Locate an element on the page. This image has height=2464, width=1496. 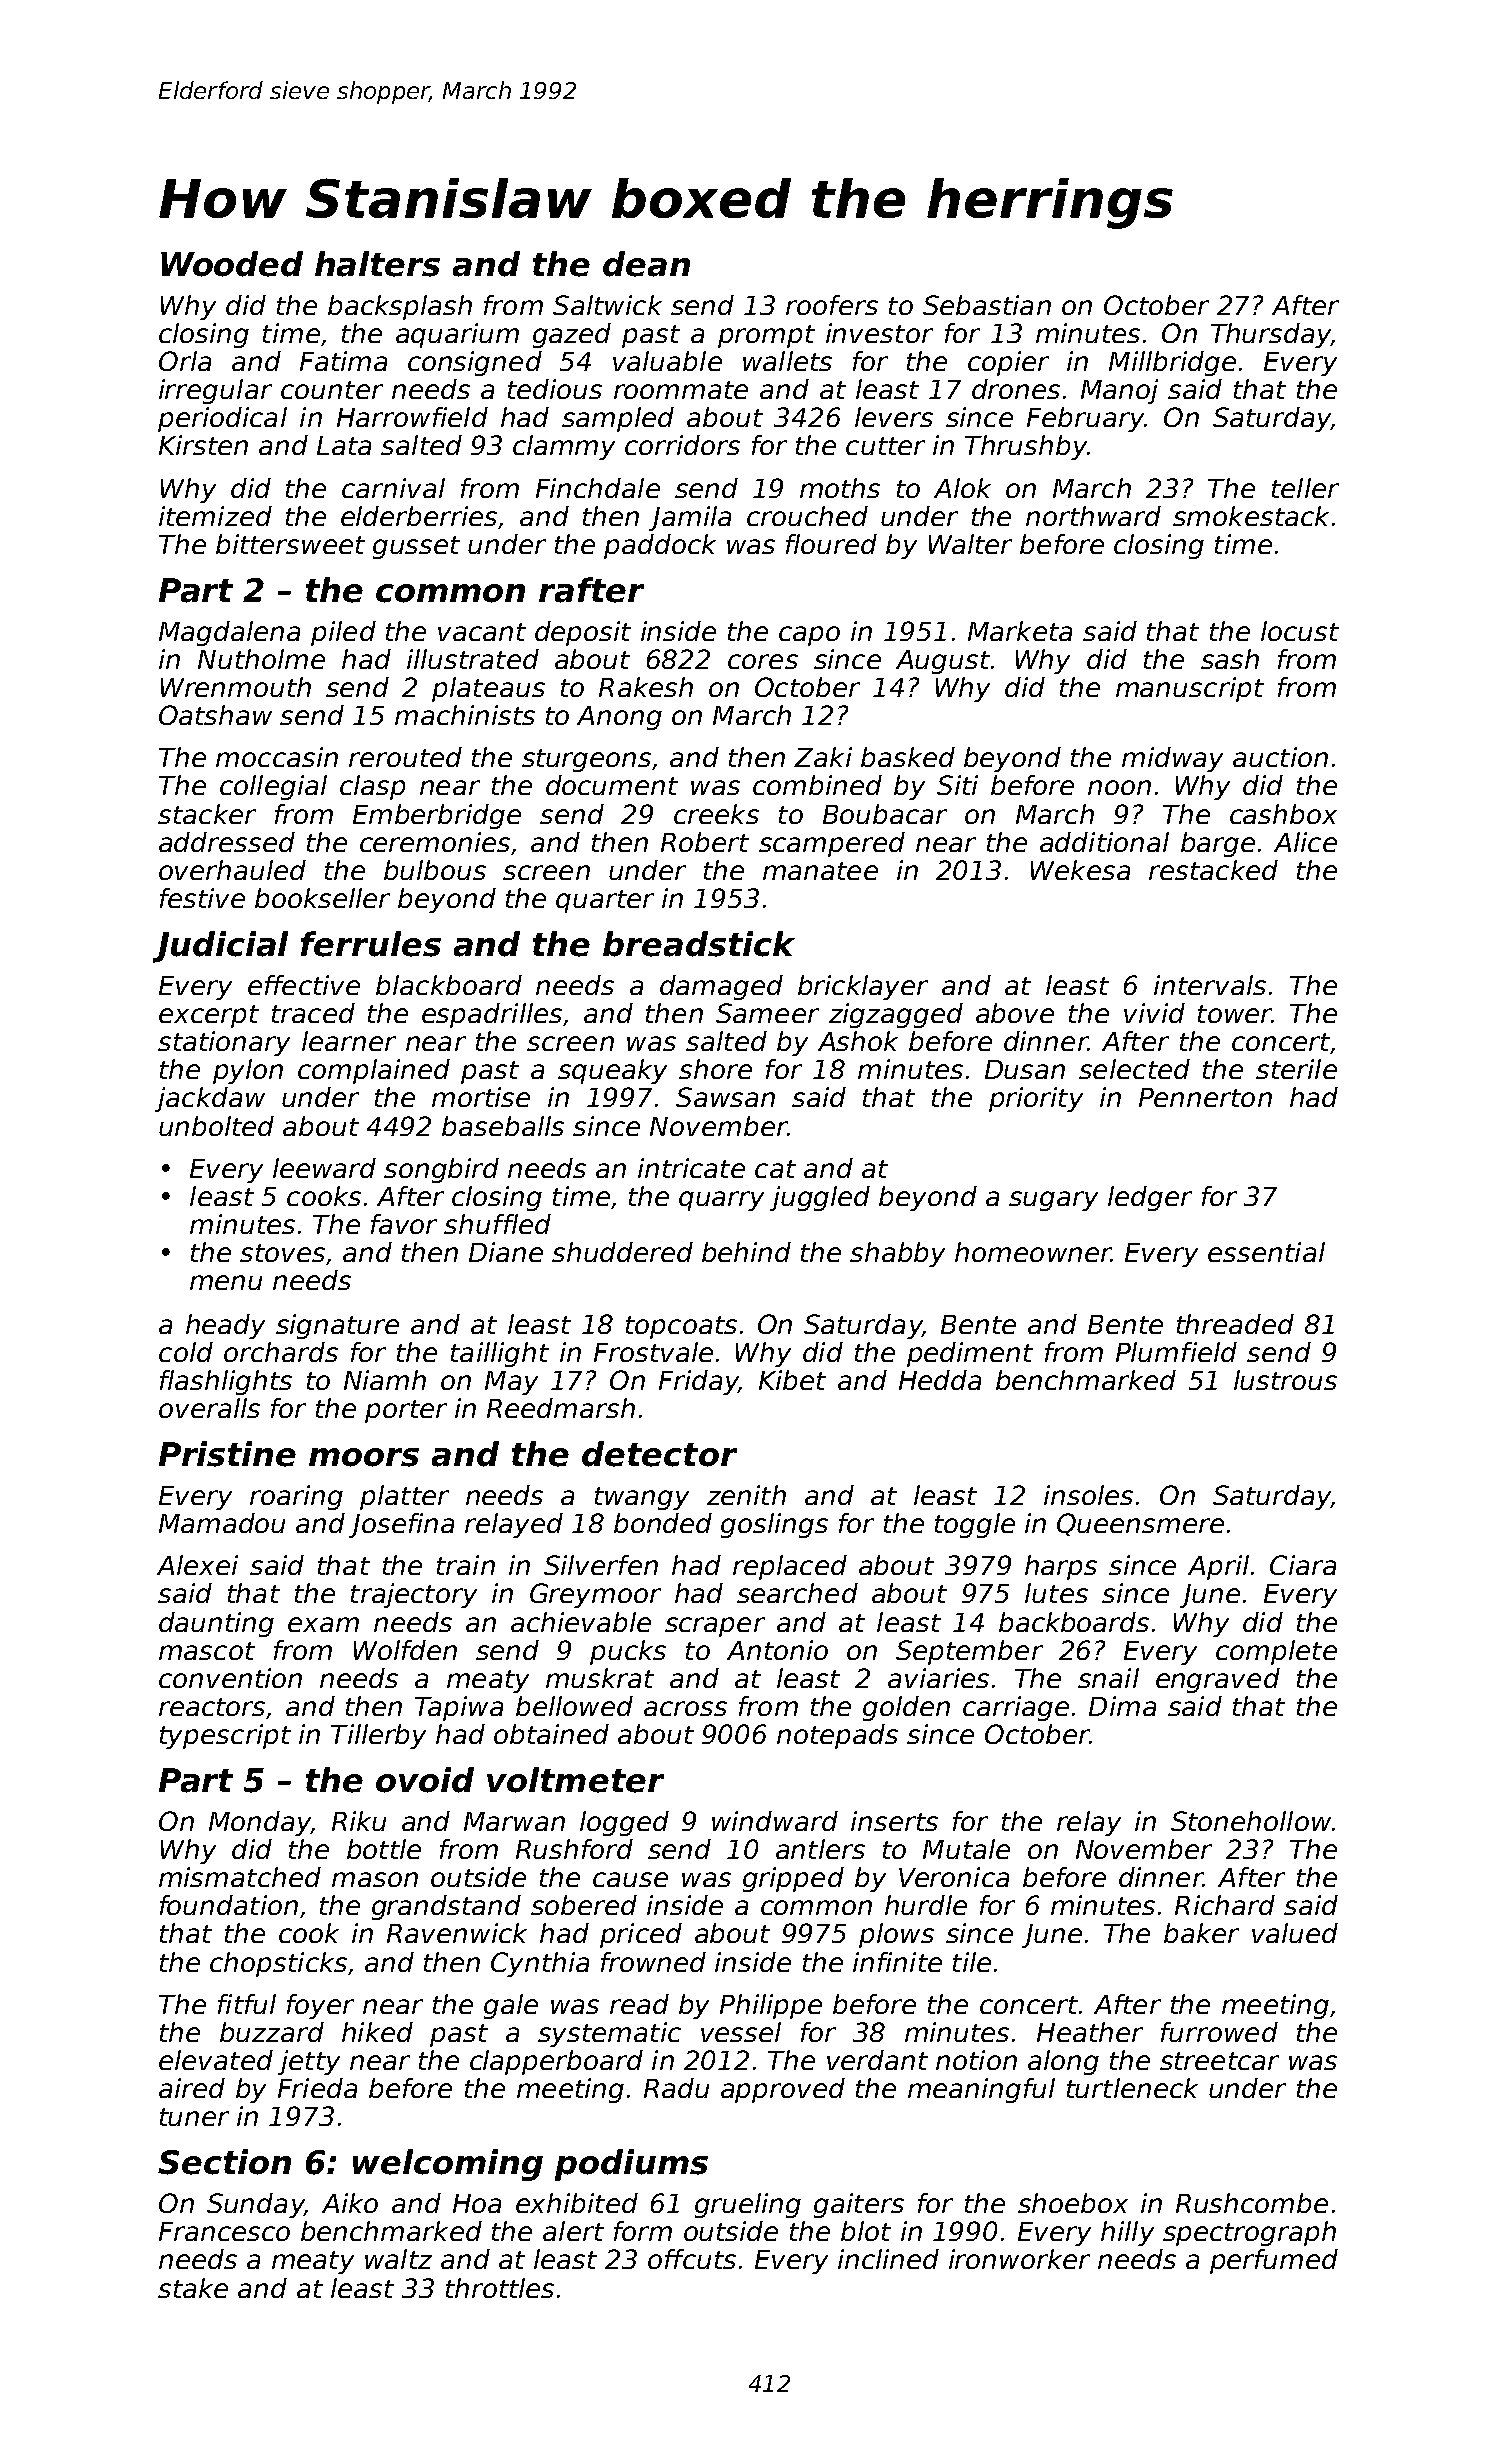
verdant is located at coordinates (877, 2060).
